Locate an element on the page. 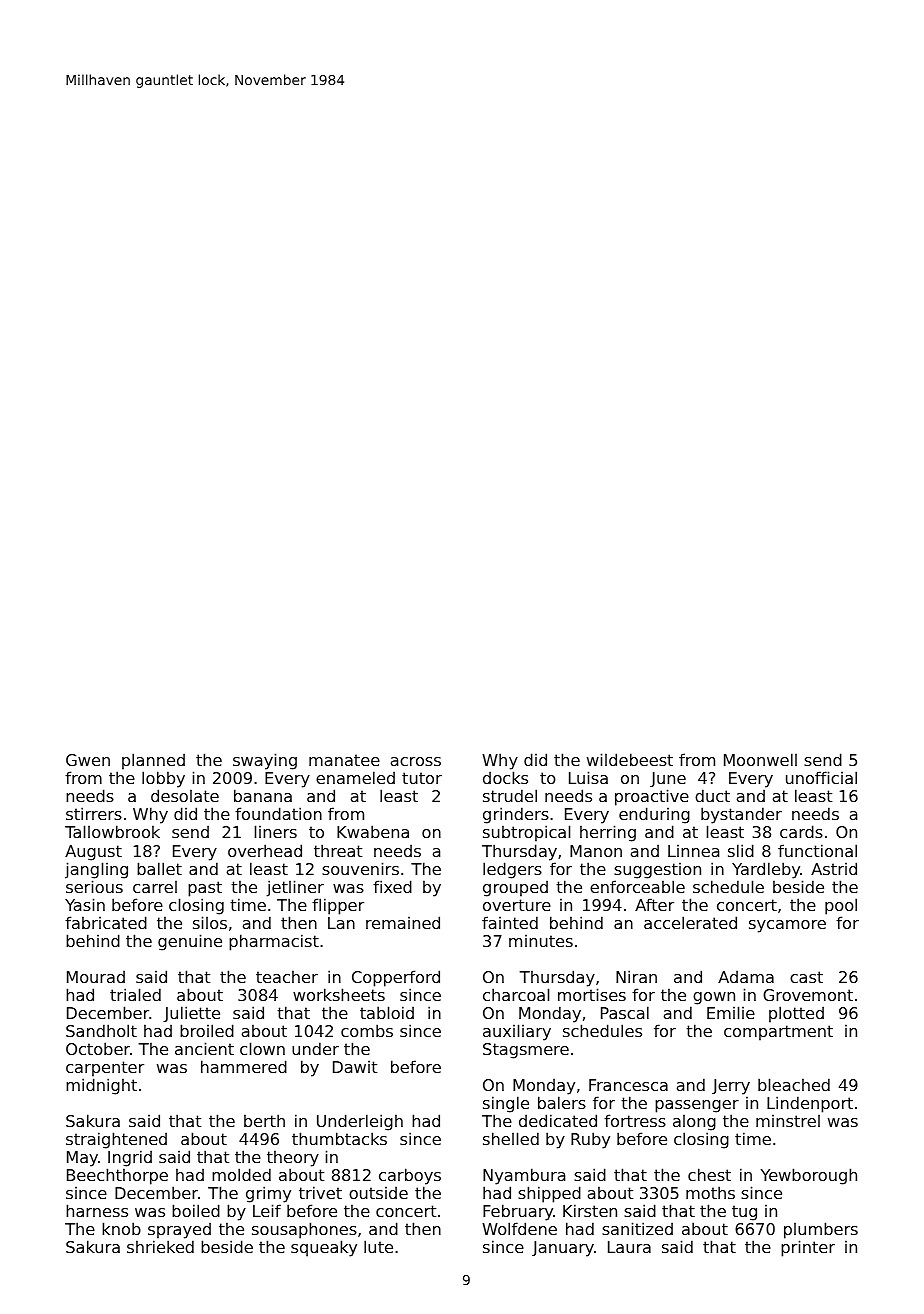 Image resolution: width=924 pixels, height=1314 pixels. Stagsmere is located at coordinates (526, 1051).
